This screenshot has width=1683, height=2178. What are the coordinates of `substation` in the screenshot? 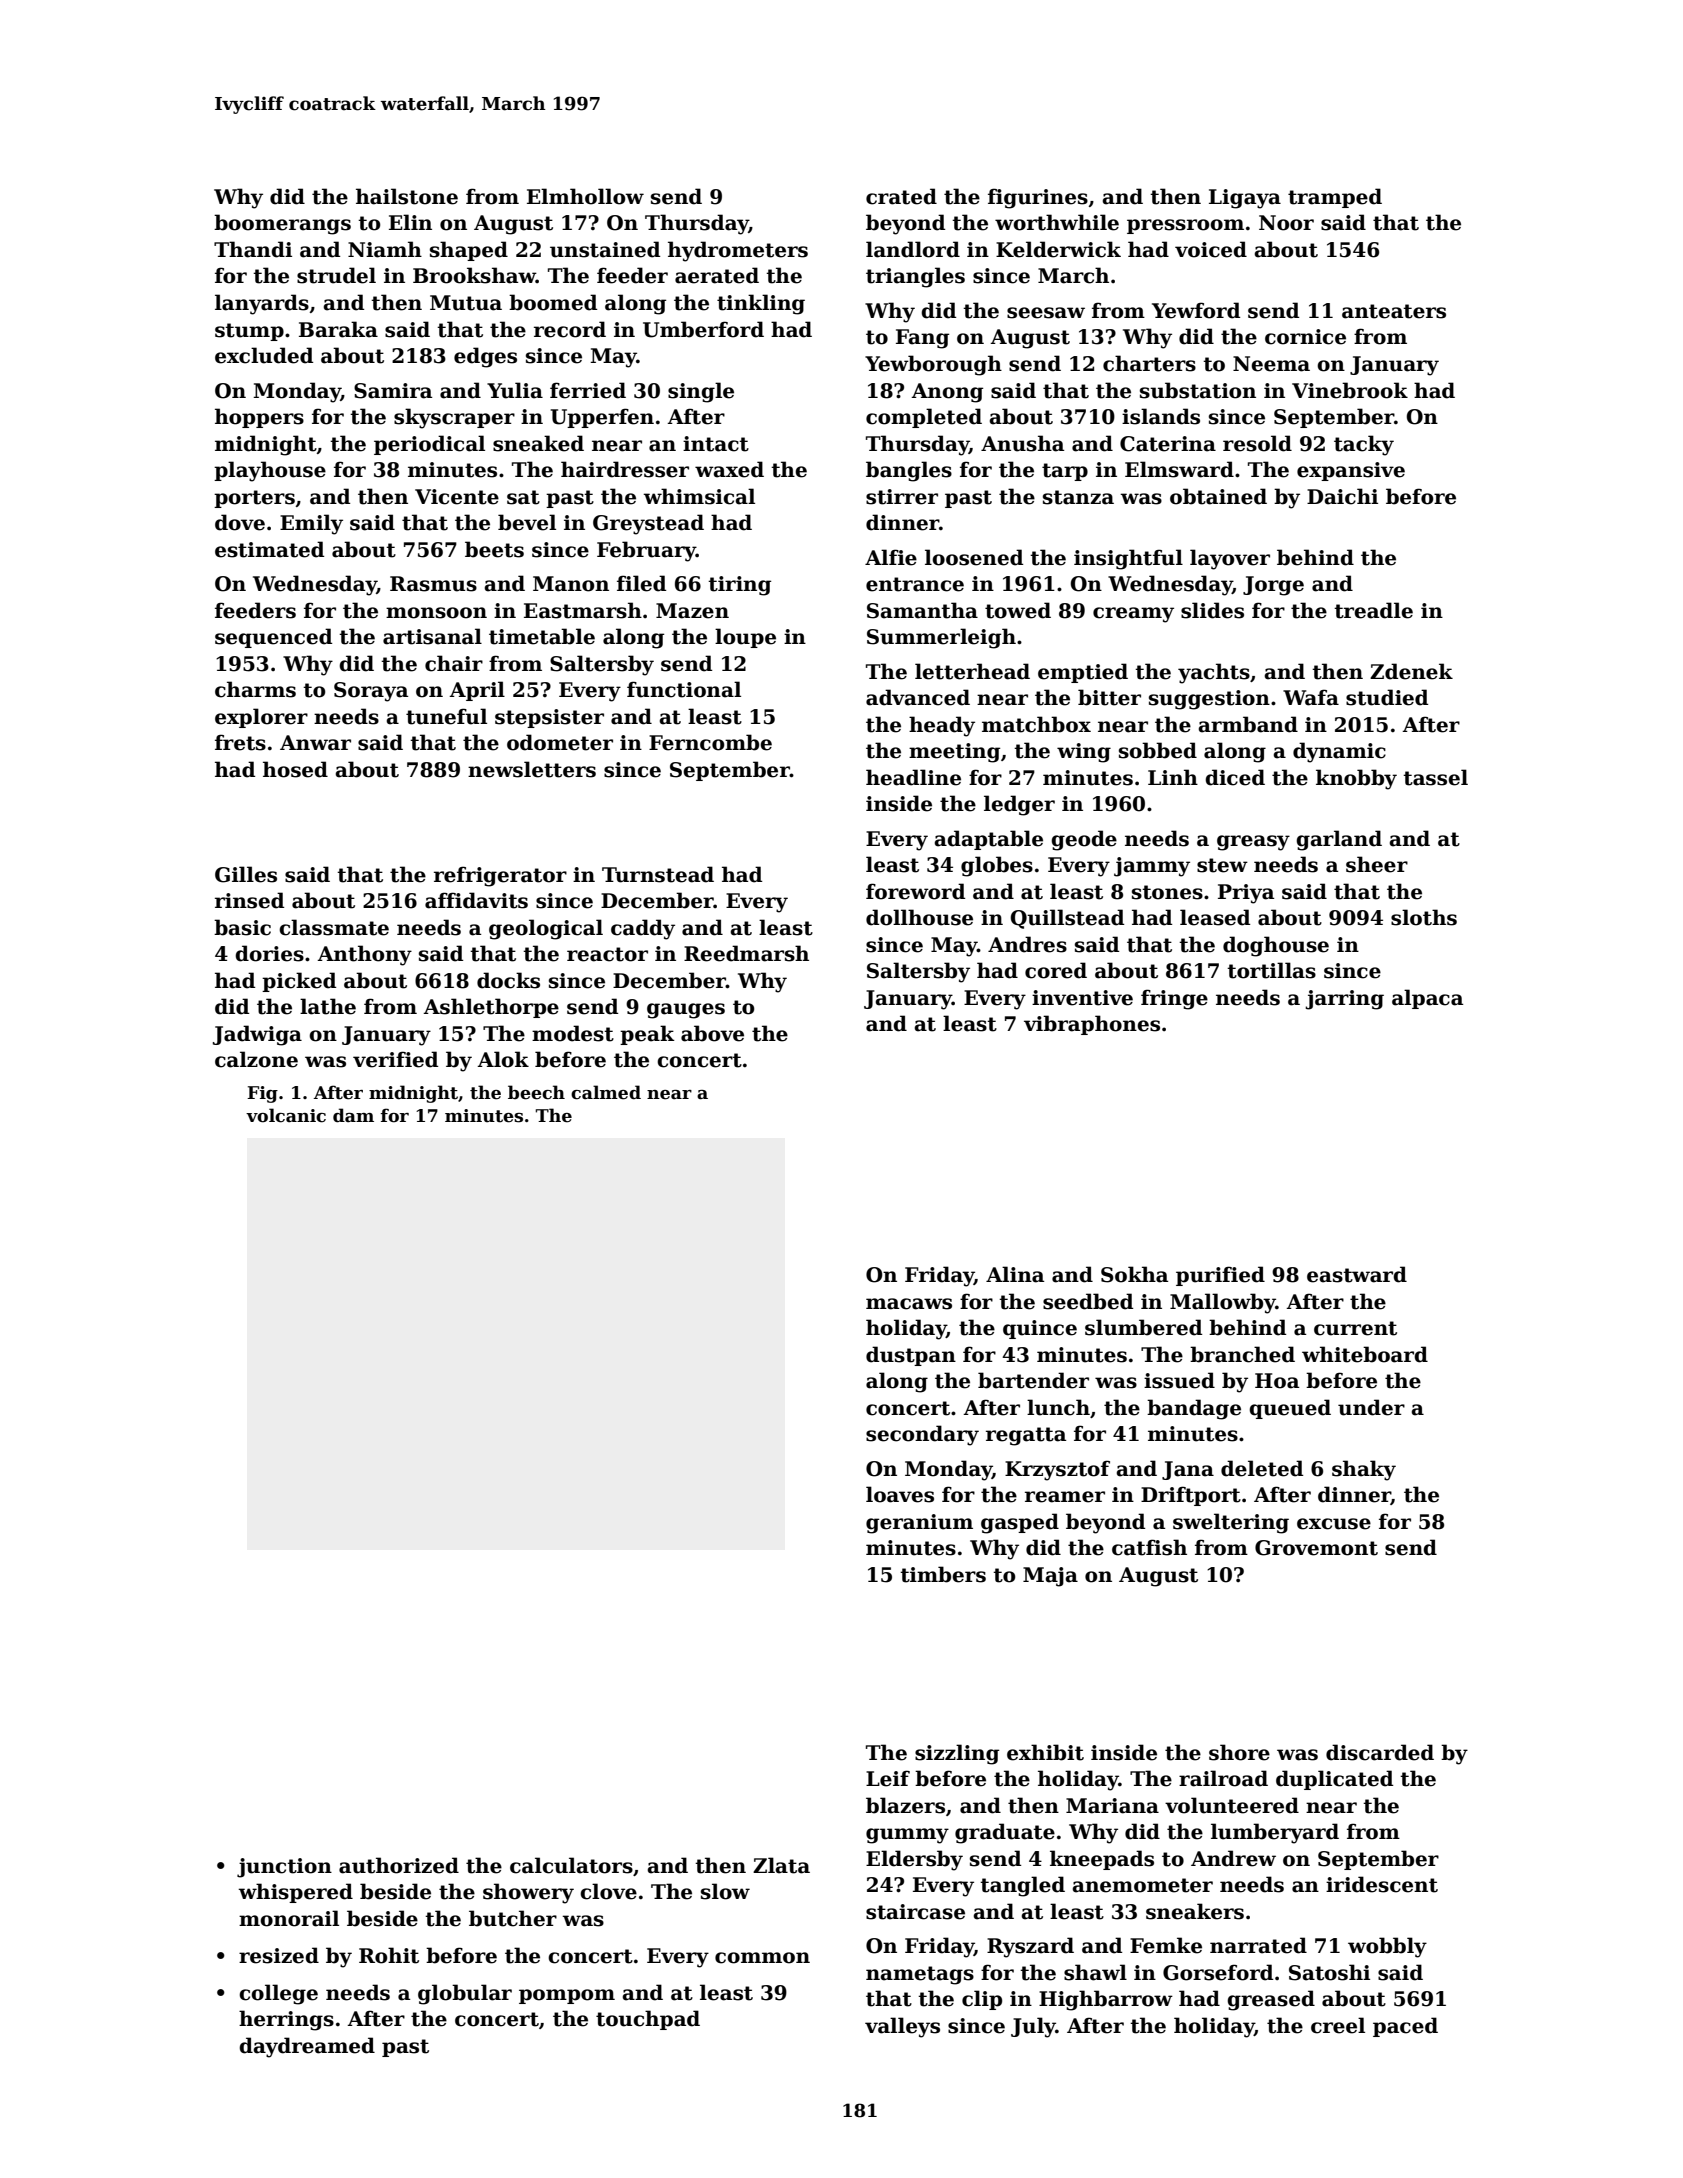 It's located at (1198, 390).
